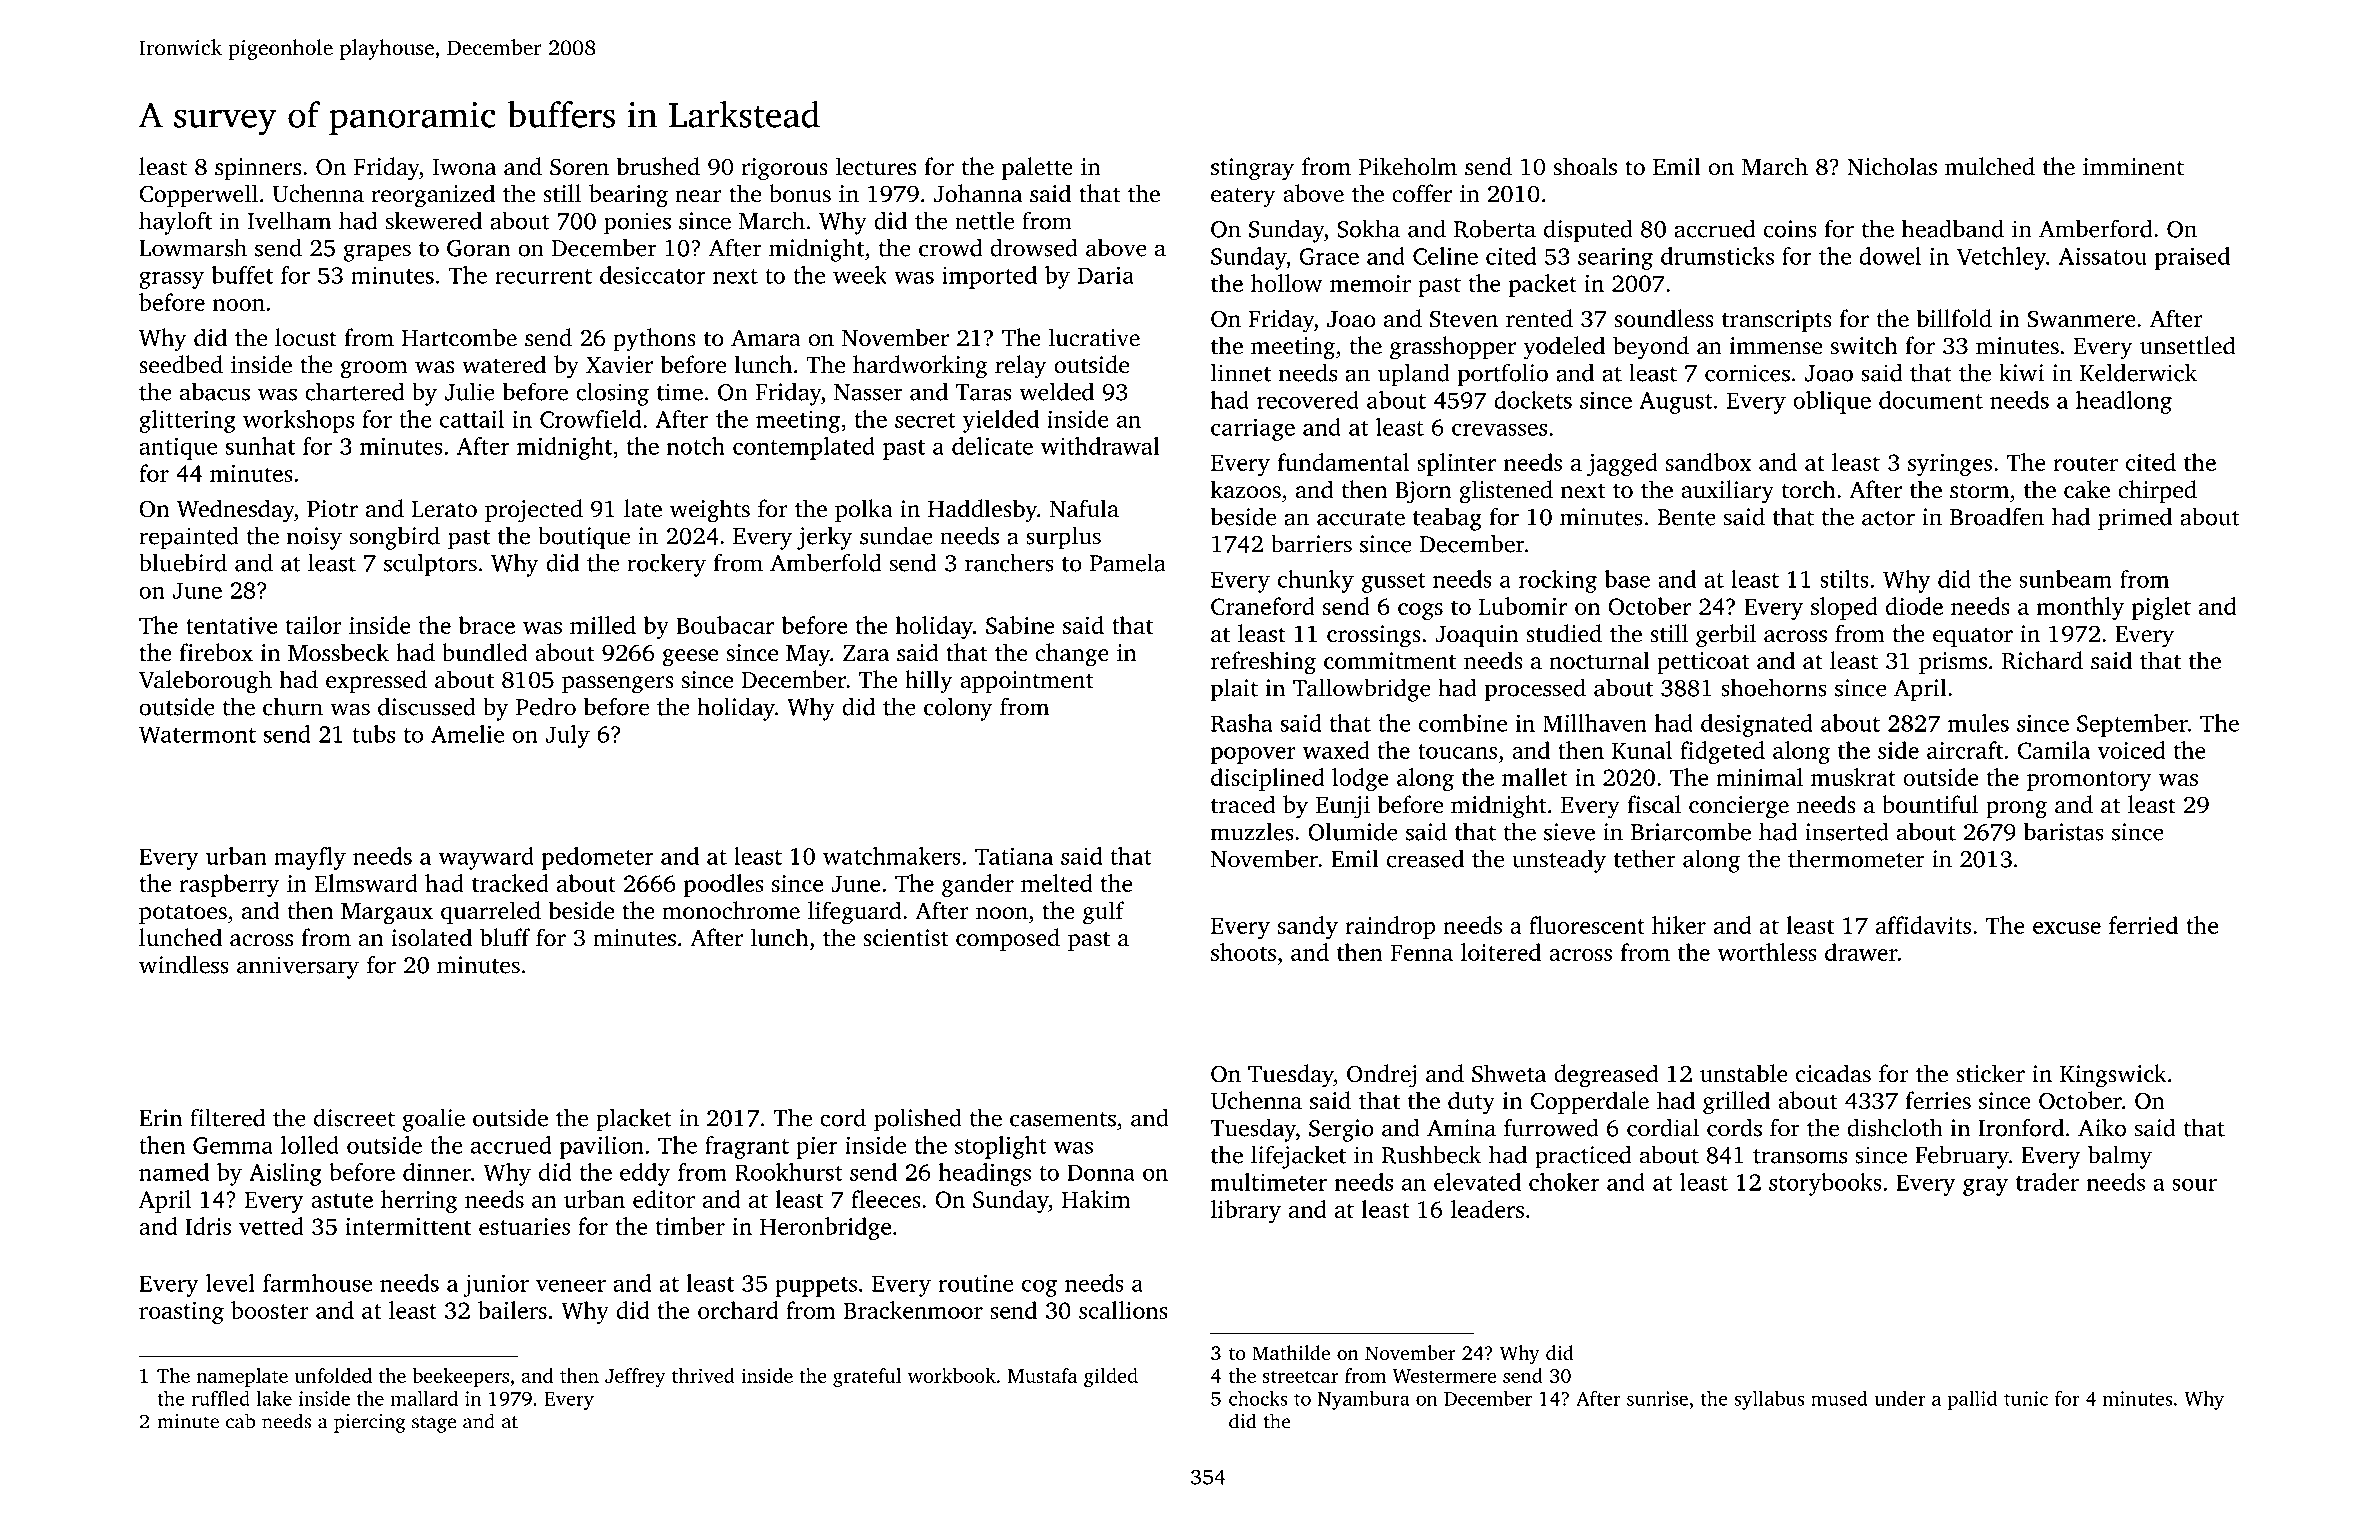 The width and height of the screenshot is (2380, 1540). Describe the element at coordinates (376, 681) in the screenshot. I see `expressed` at that location.
